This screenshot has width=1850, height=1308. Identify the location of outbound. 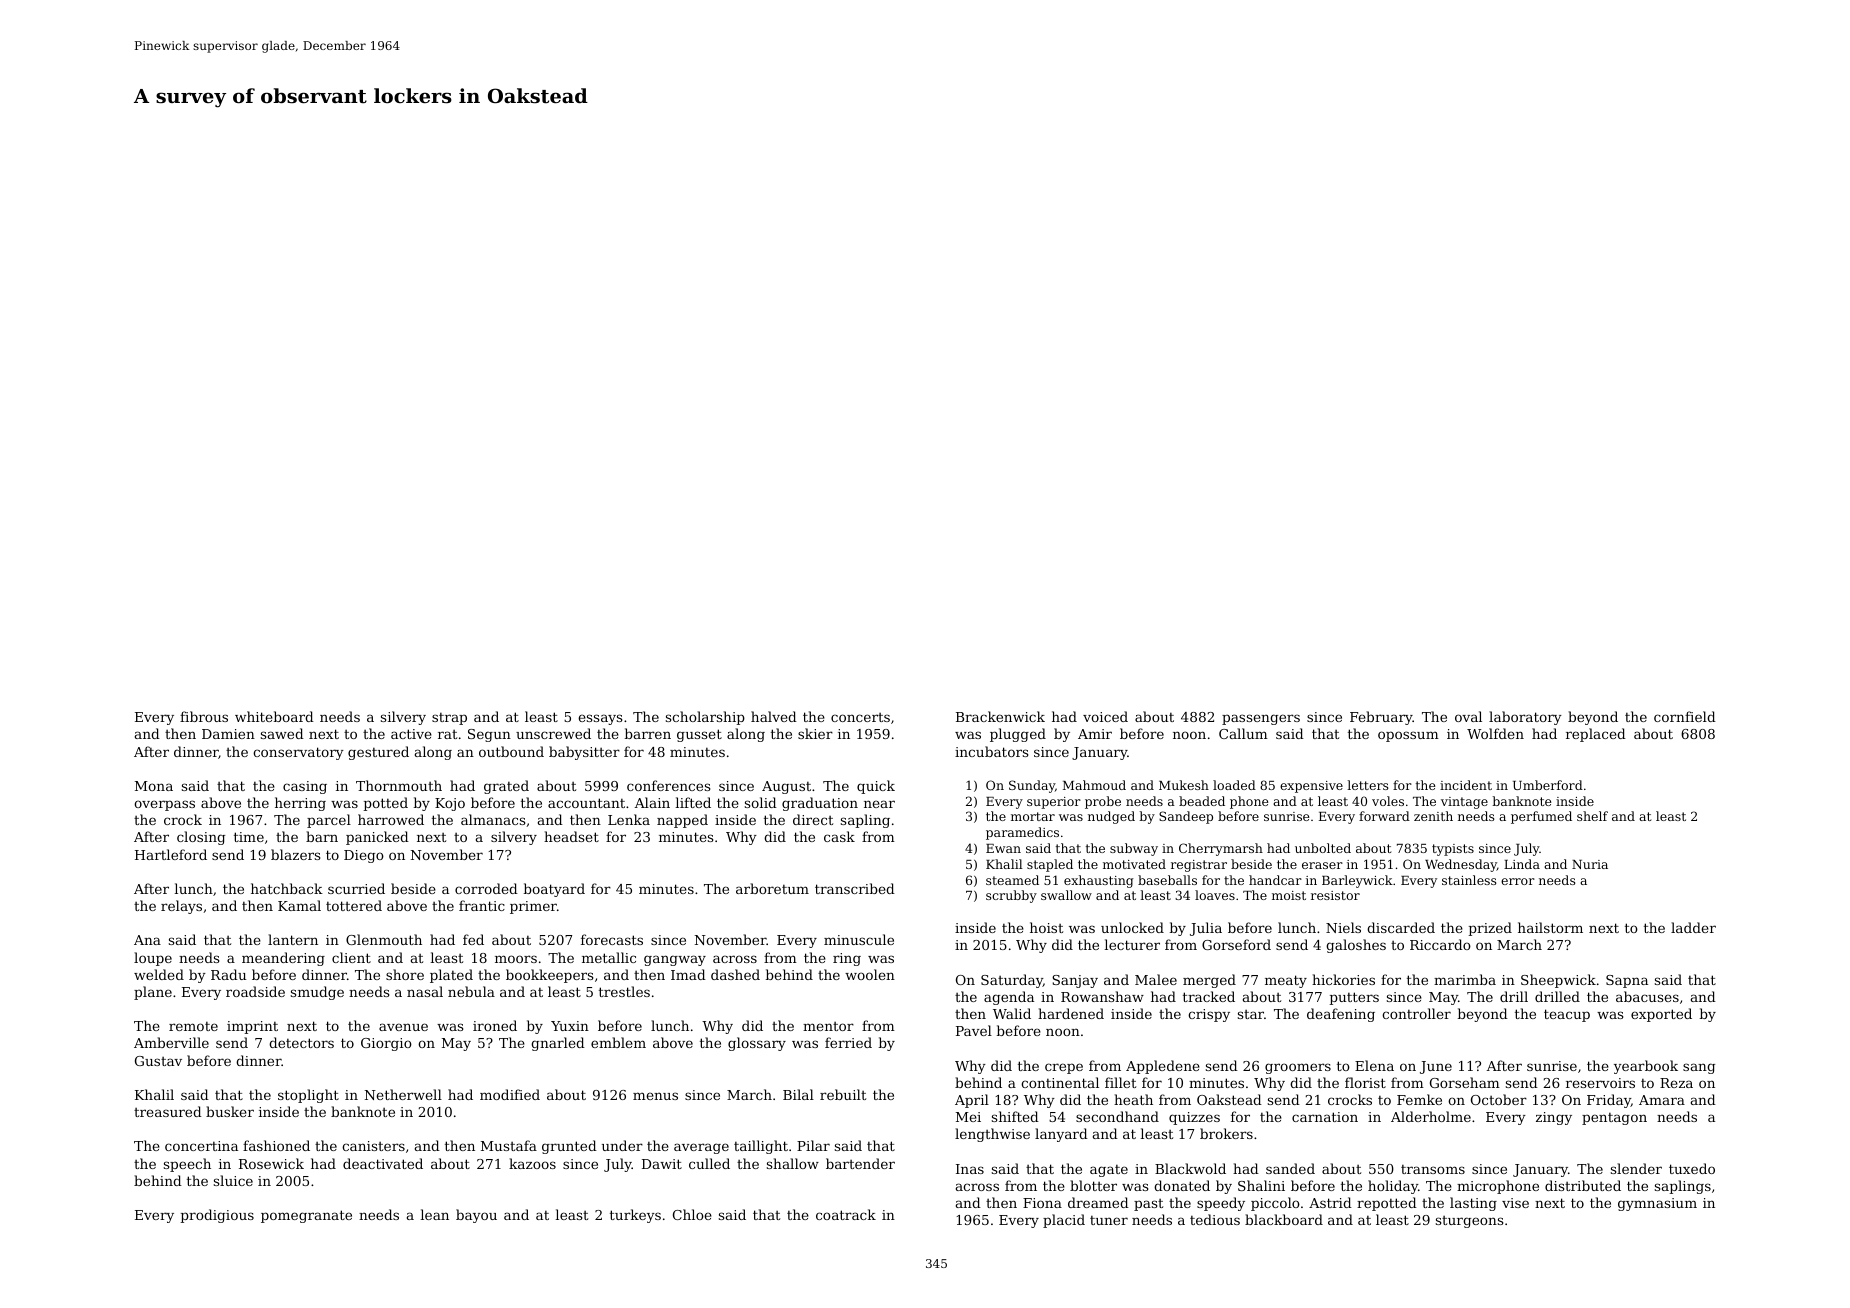
(511, 751).
